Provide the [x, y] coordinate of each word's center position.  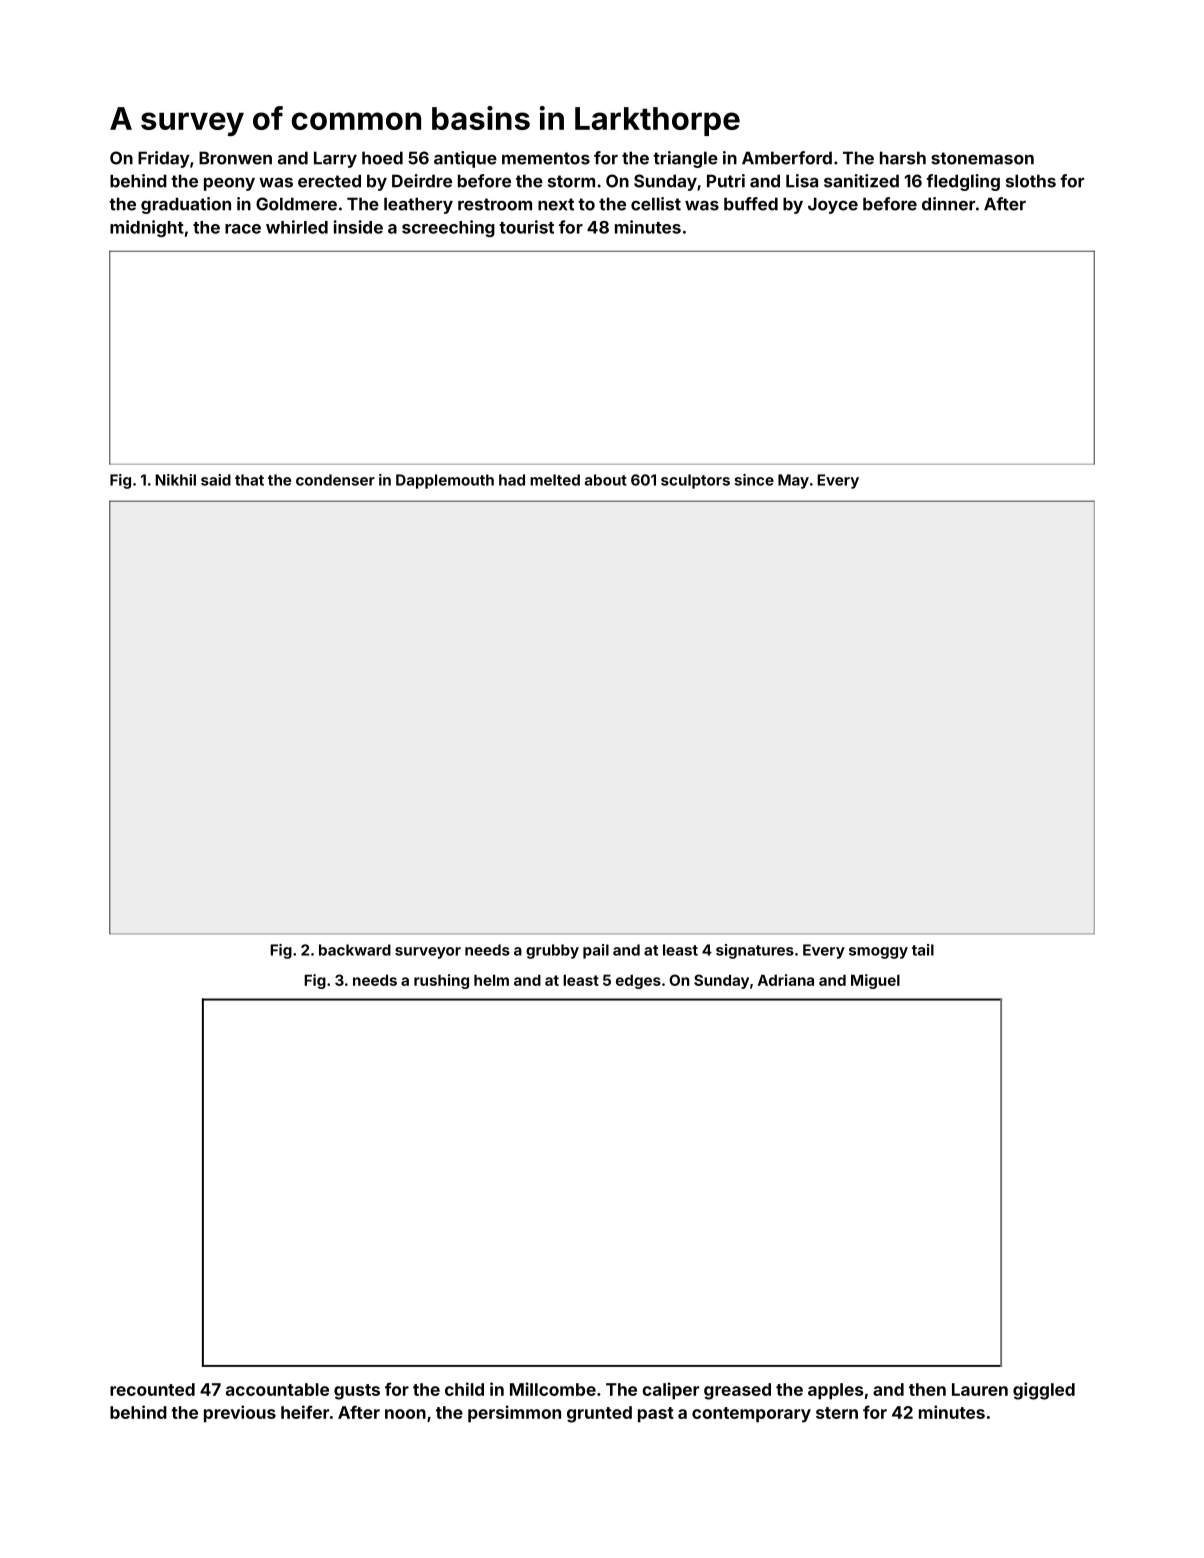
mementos [546, 158]
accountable [277, 1389]
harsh [903, 158]
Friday [164, 159]
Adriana [786, 980]
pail [596, 951]
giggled [1044, 1391]
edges [638, 981]
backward [355, 950]
